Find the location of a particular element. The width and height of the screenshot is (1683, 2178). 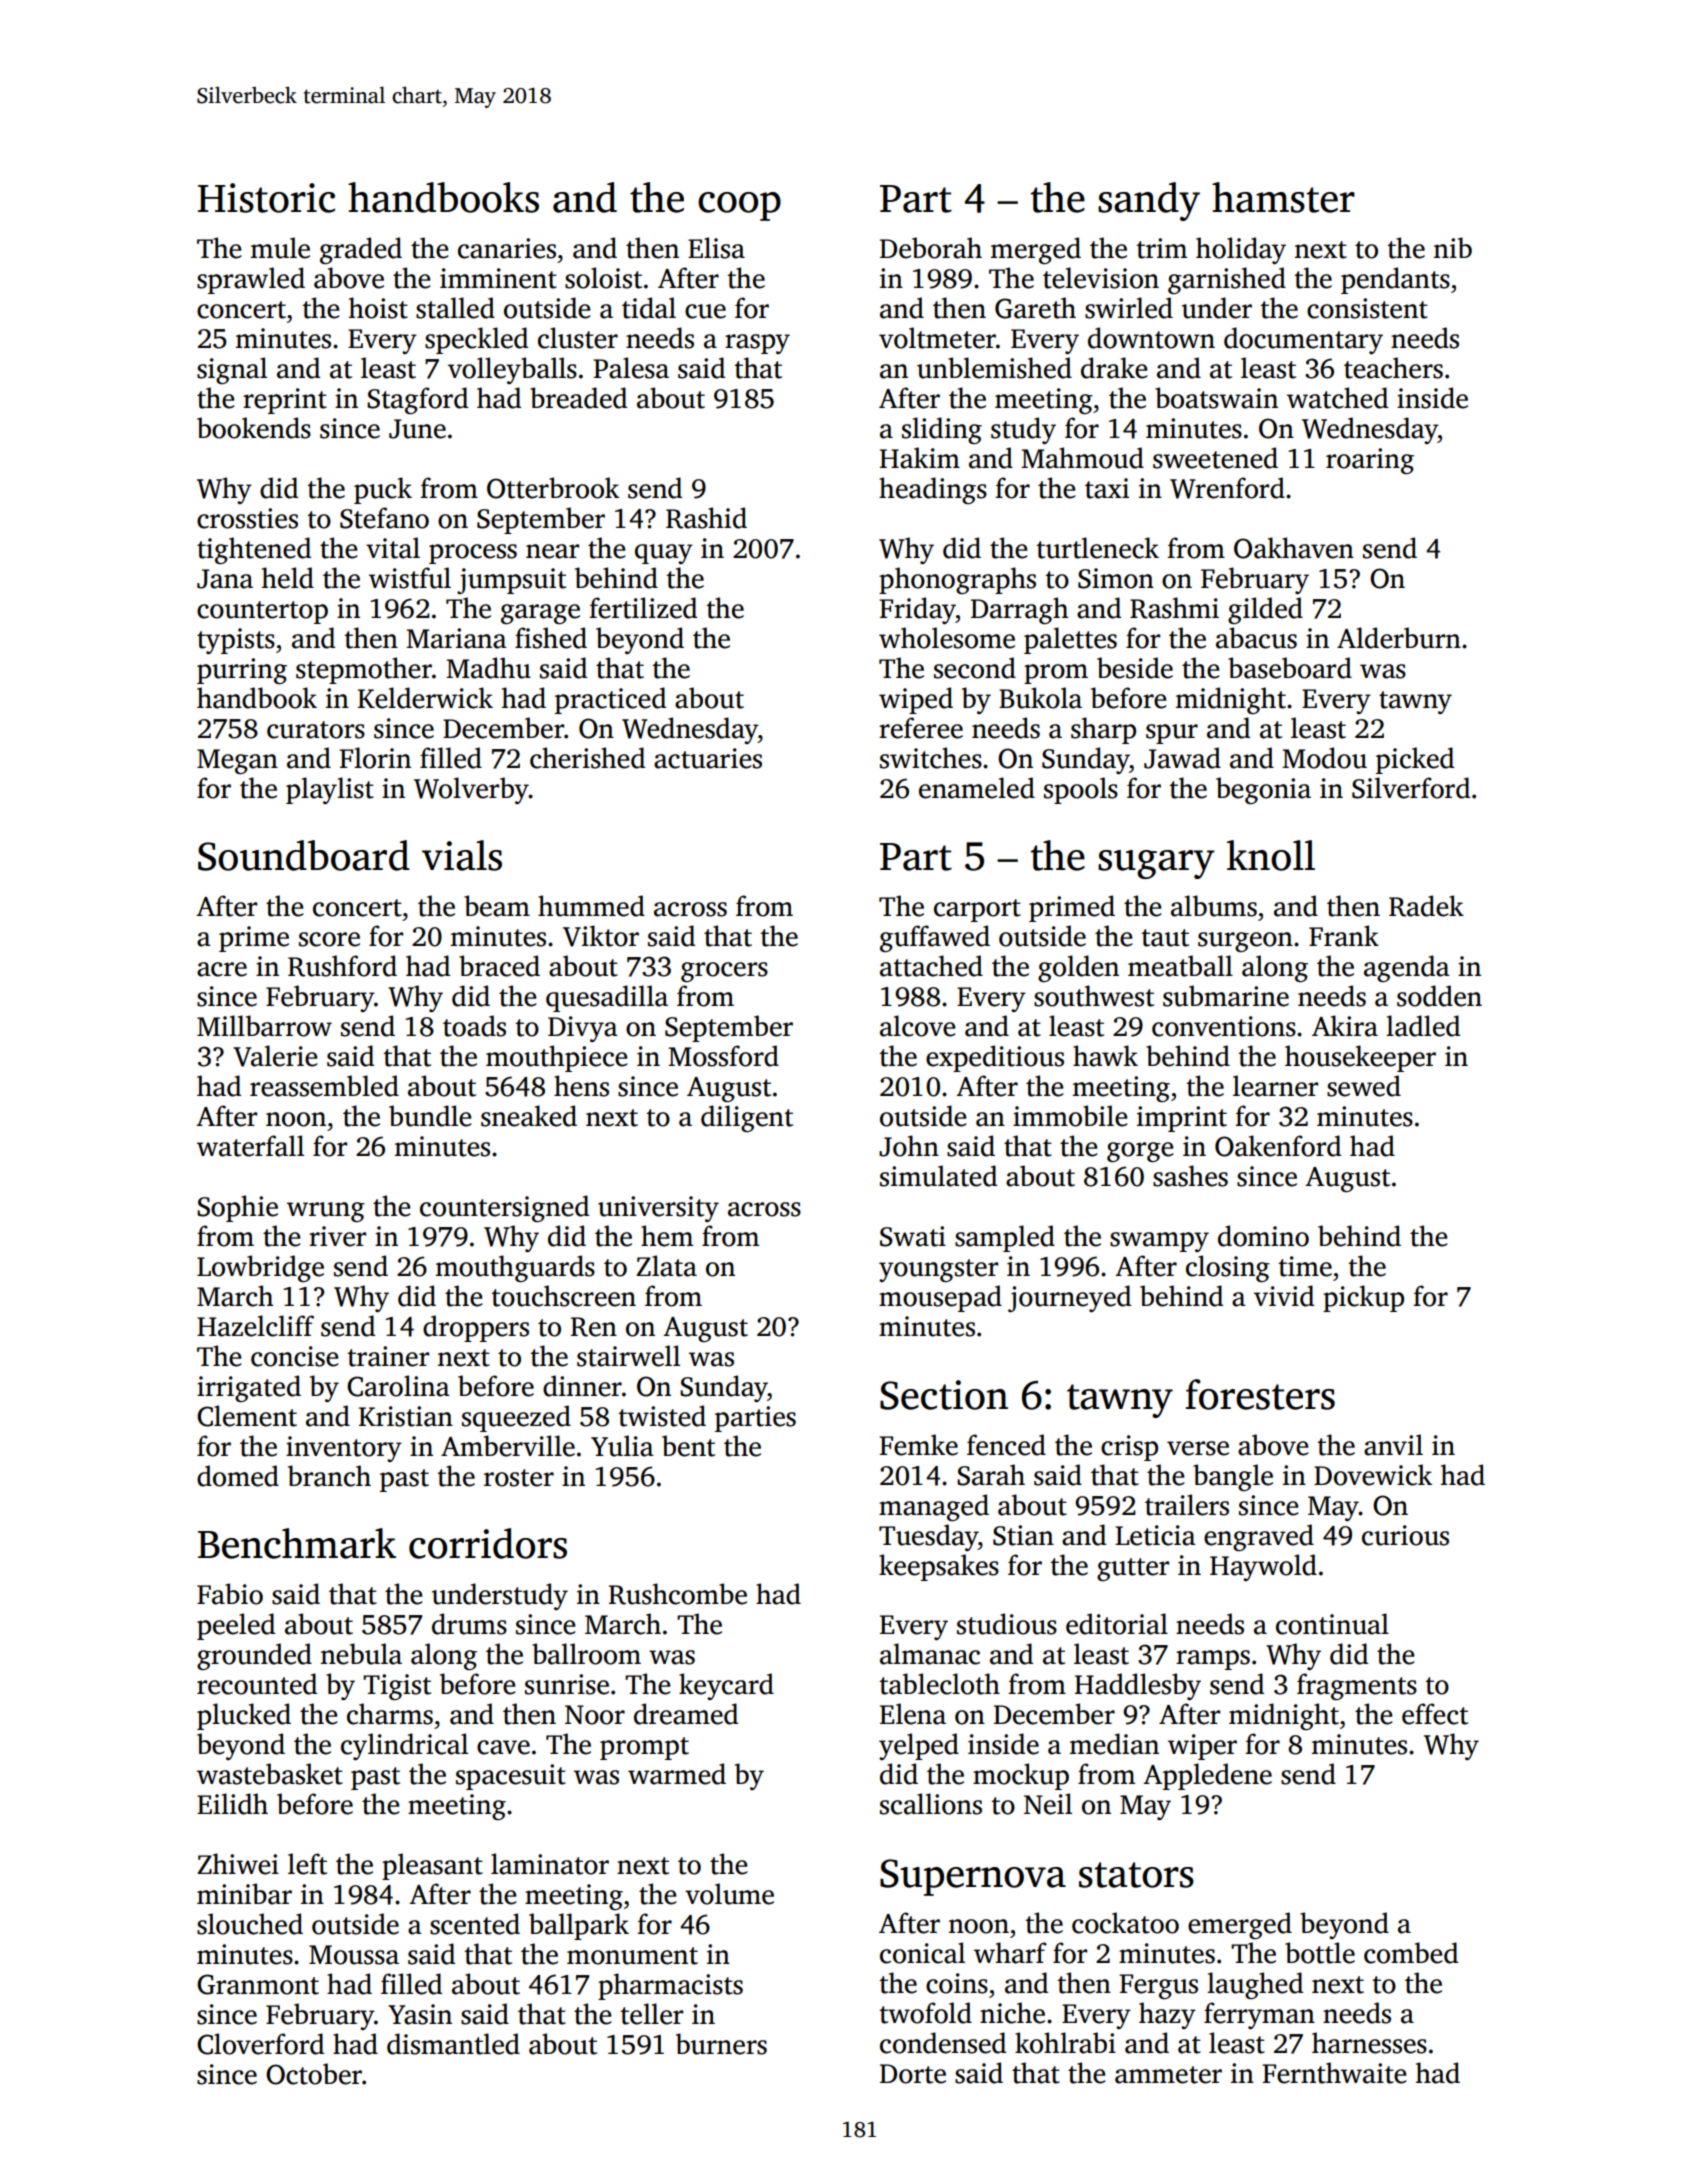

time is located at coordinates (1305, 1266).
